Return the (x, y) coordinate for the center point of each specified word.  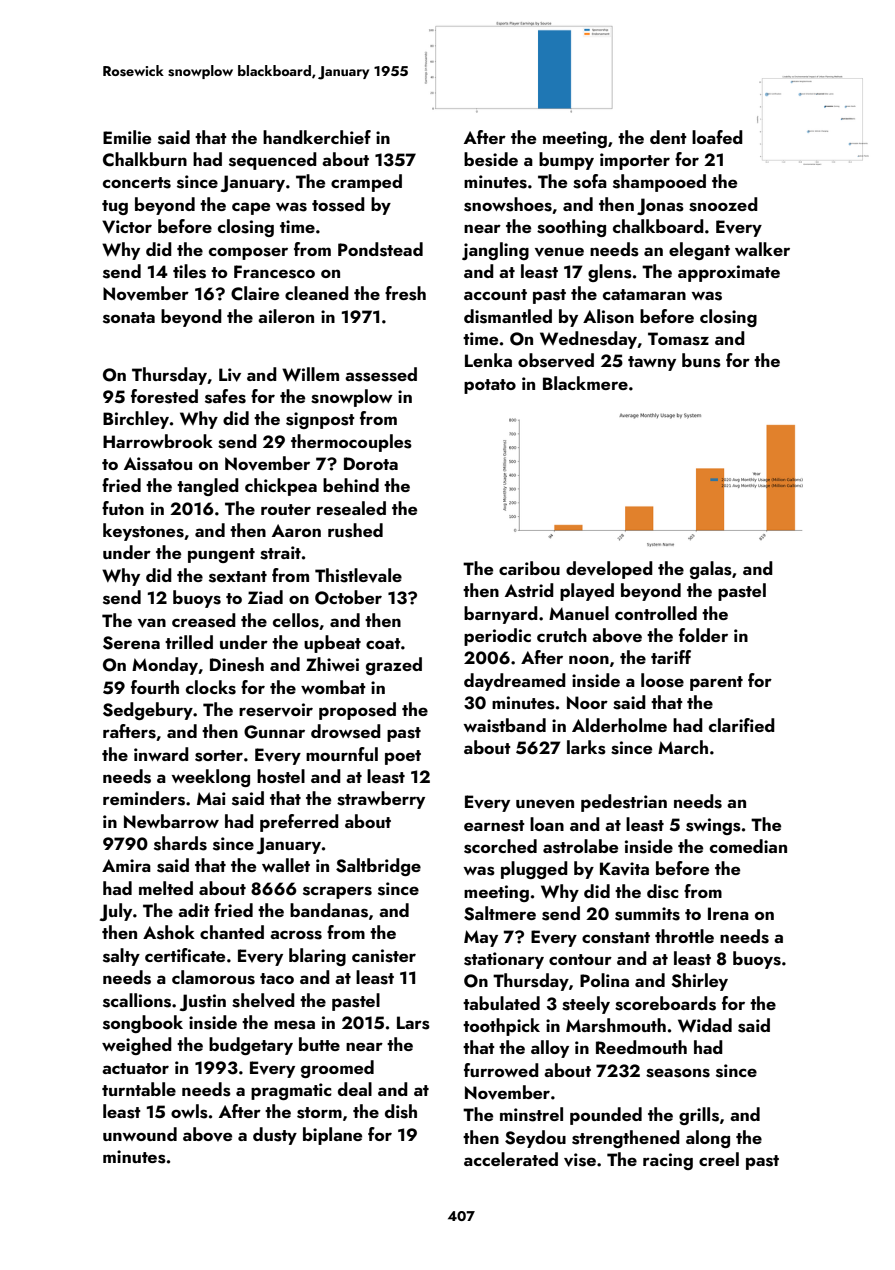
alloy (550, 1049)
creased (204, 620)
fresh (405, 293)
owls (189, 1111)
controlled (656, 613)
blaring (317, 957)
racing (668, 1161)
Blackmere (585, 383)
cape (251, 208)
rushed (355, 530)
